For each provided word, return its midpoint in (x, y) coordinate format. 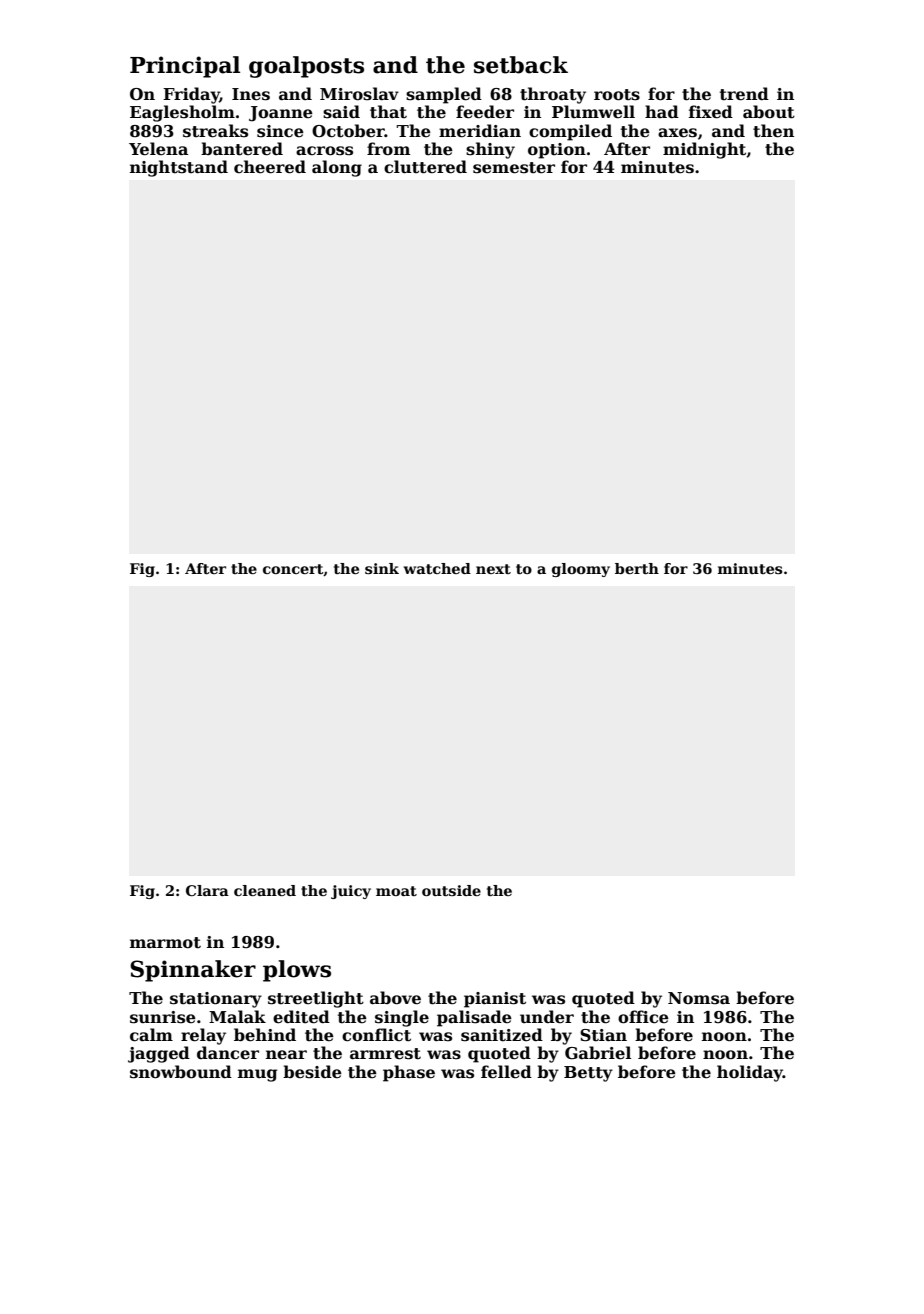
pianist (495, 1000)
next (493, 569)
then (773, 131)
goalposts (306, 67)
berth (637, 568)
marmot (165, 943)
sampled (444, 95)
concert (293, 570)
